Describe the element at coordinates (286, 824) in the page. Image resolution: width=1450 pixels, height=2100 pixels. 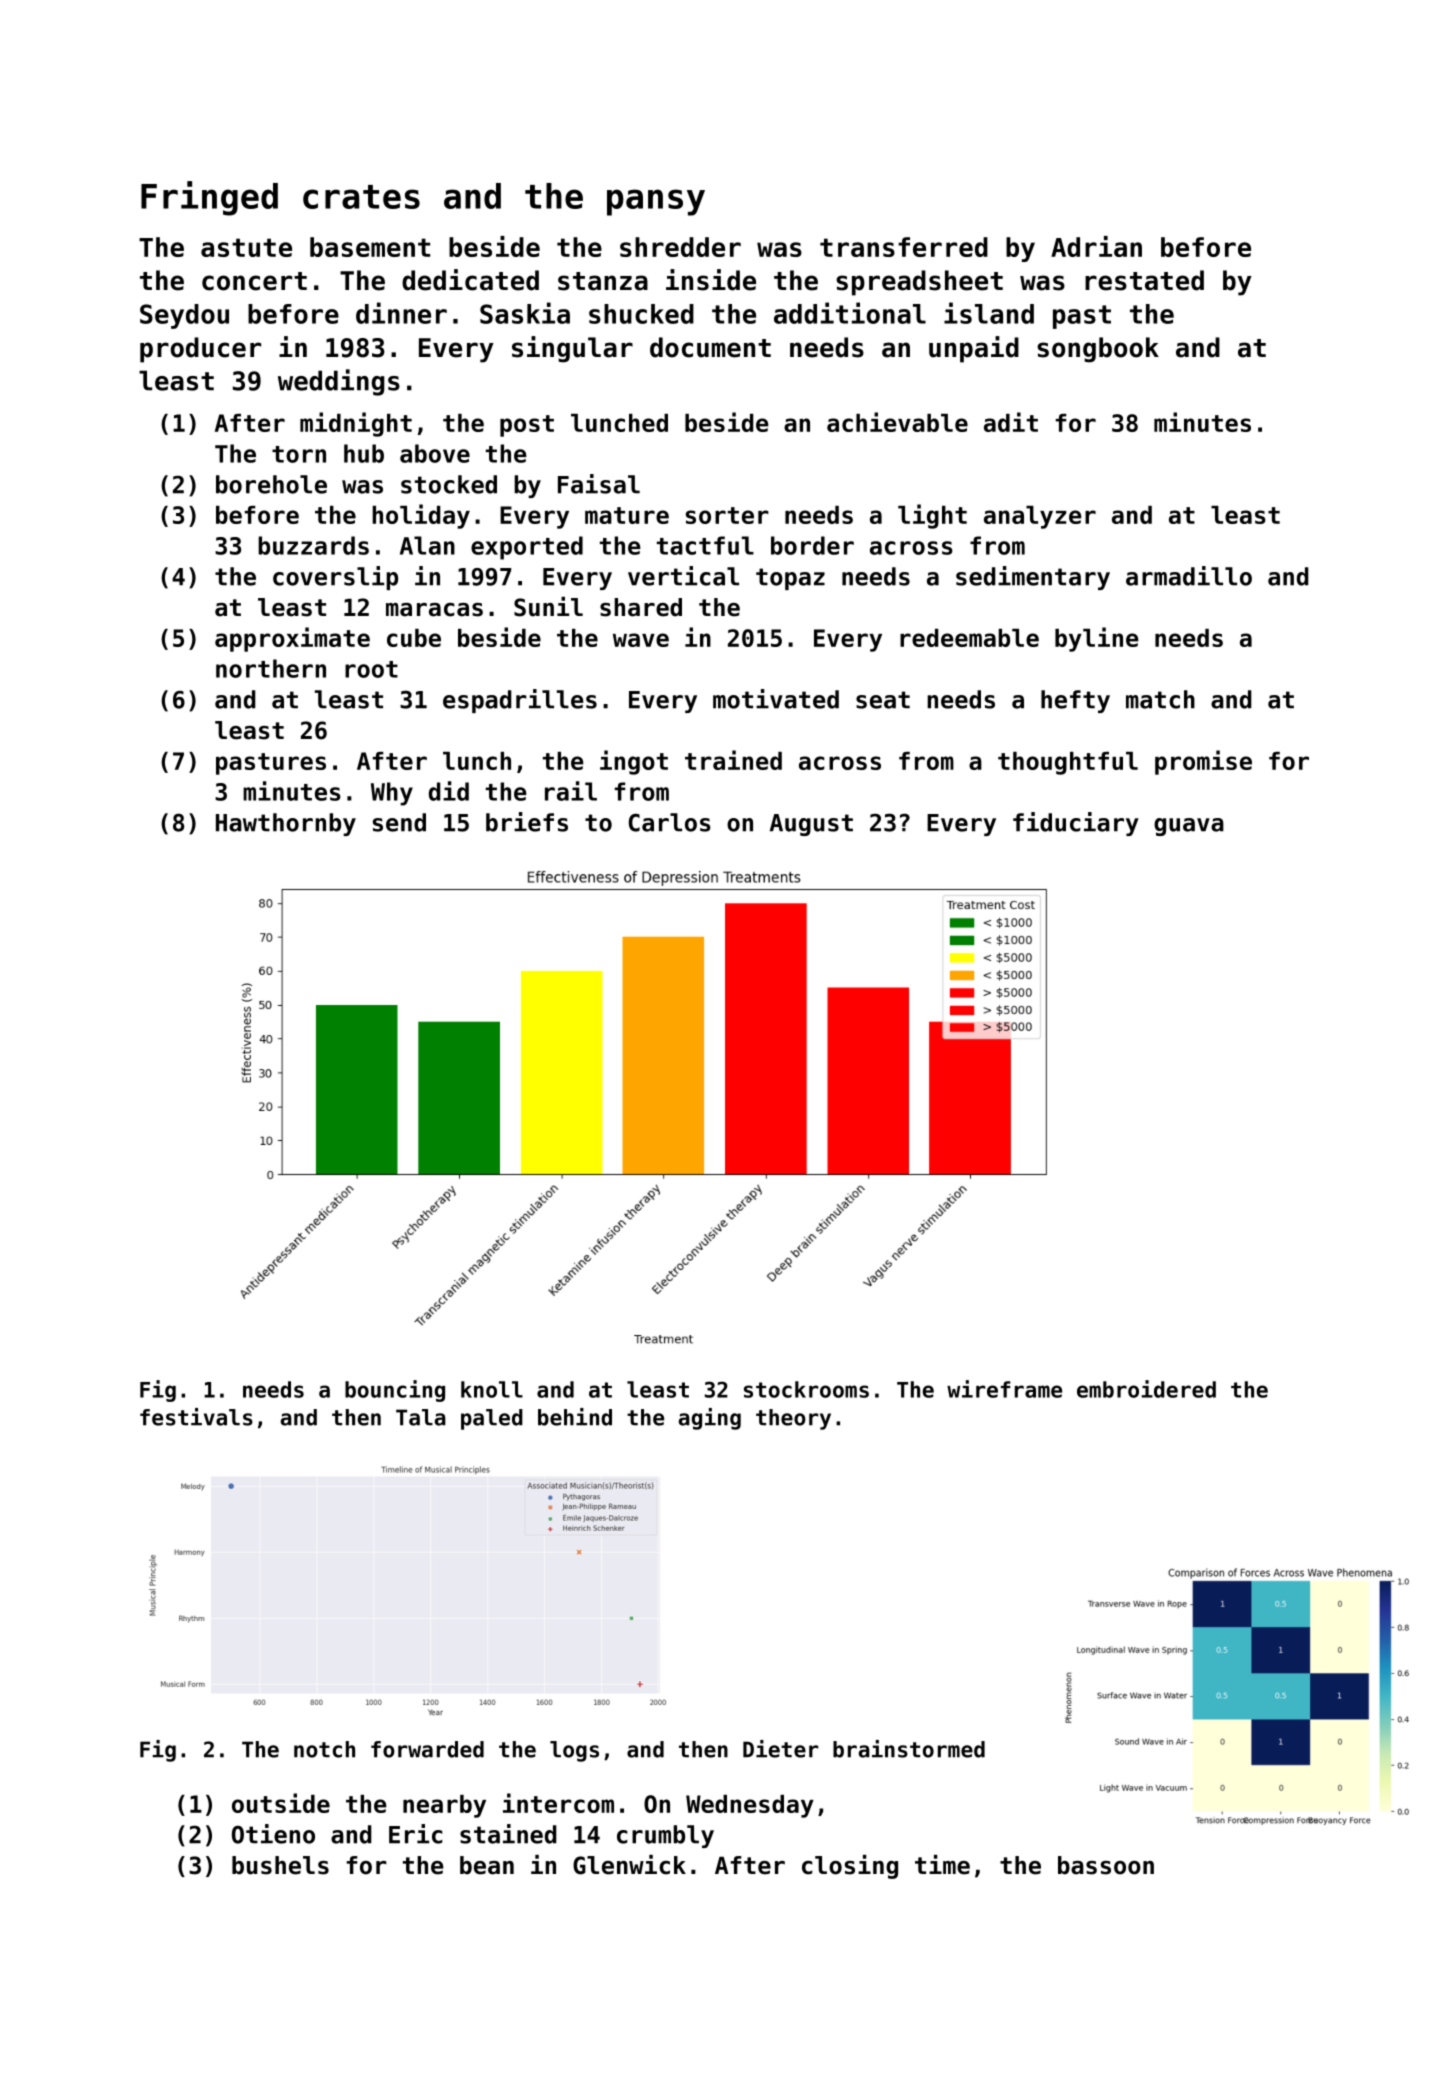
I see `Hawthornby` at that location.
